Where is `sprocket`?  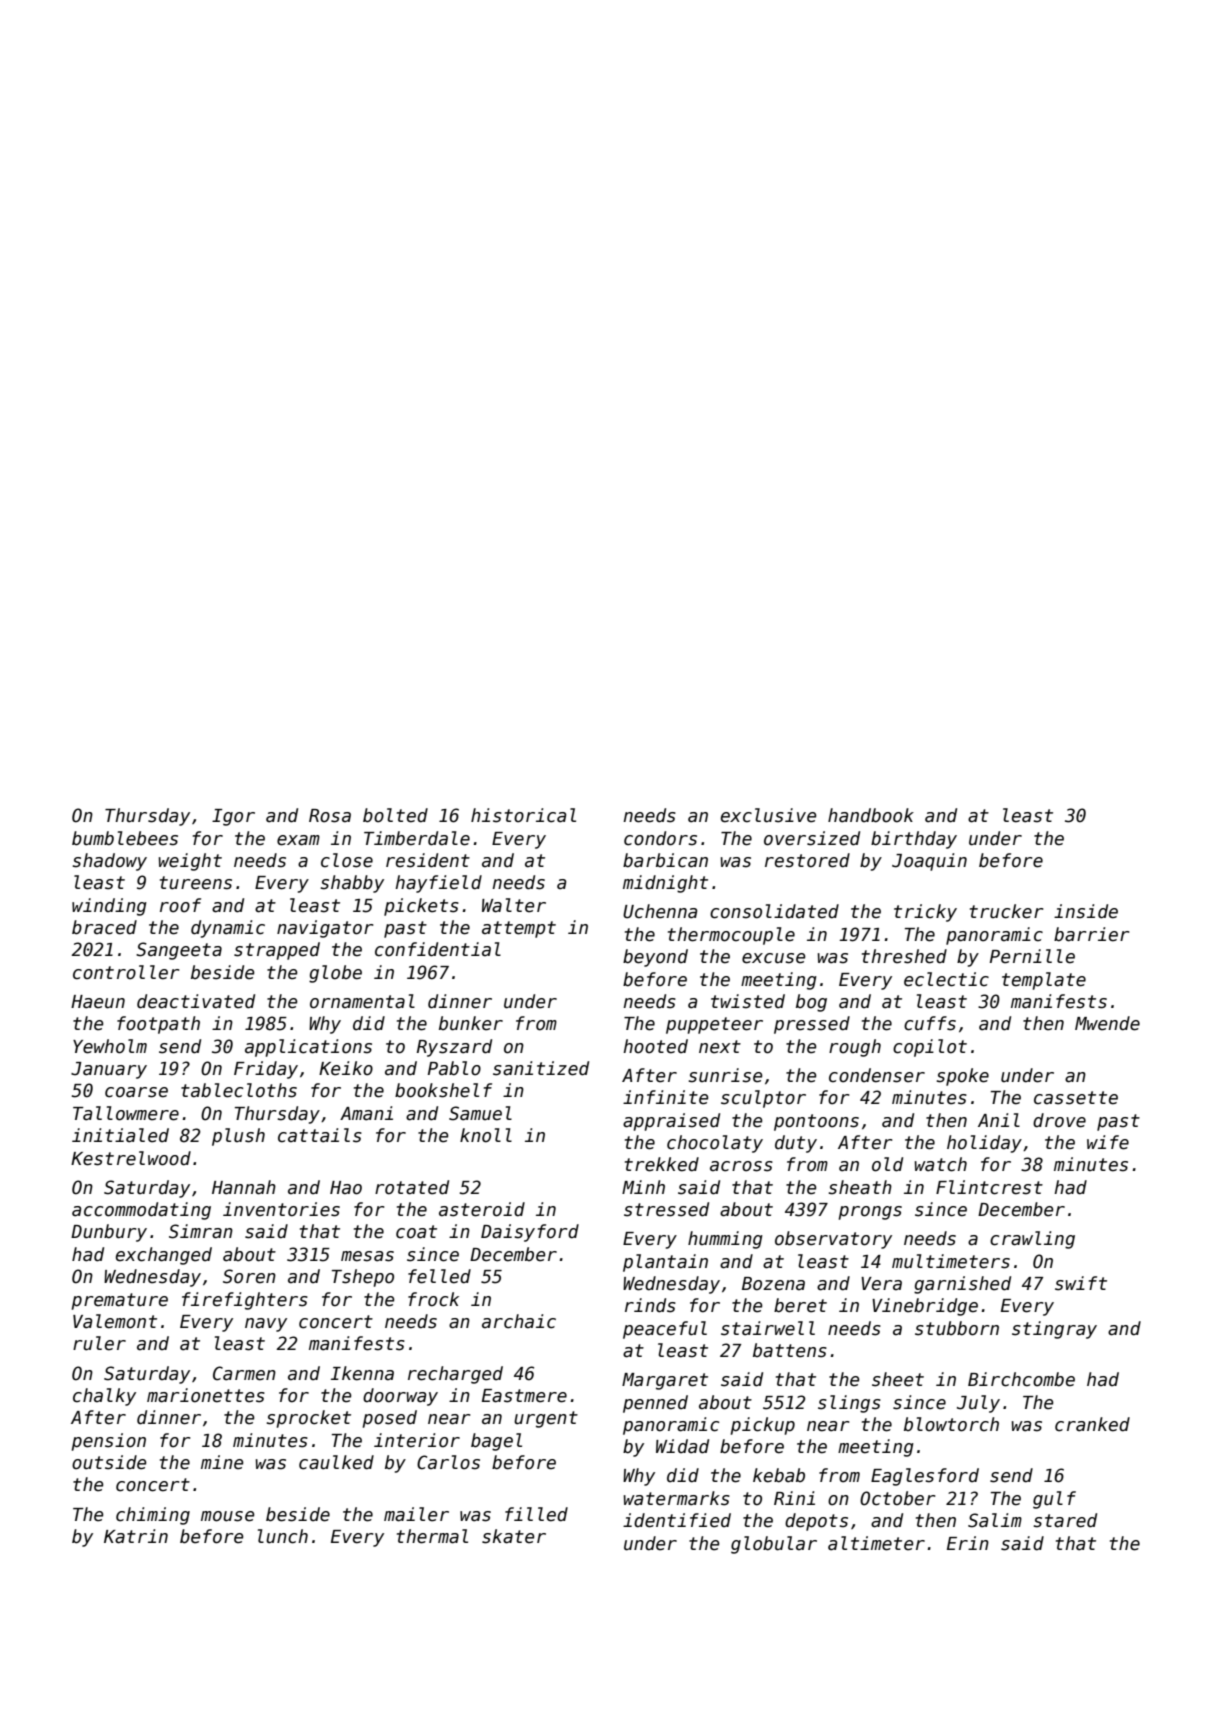
sprocket is located at coordinates (308, 1419).
